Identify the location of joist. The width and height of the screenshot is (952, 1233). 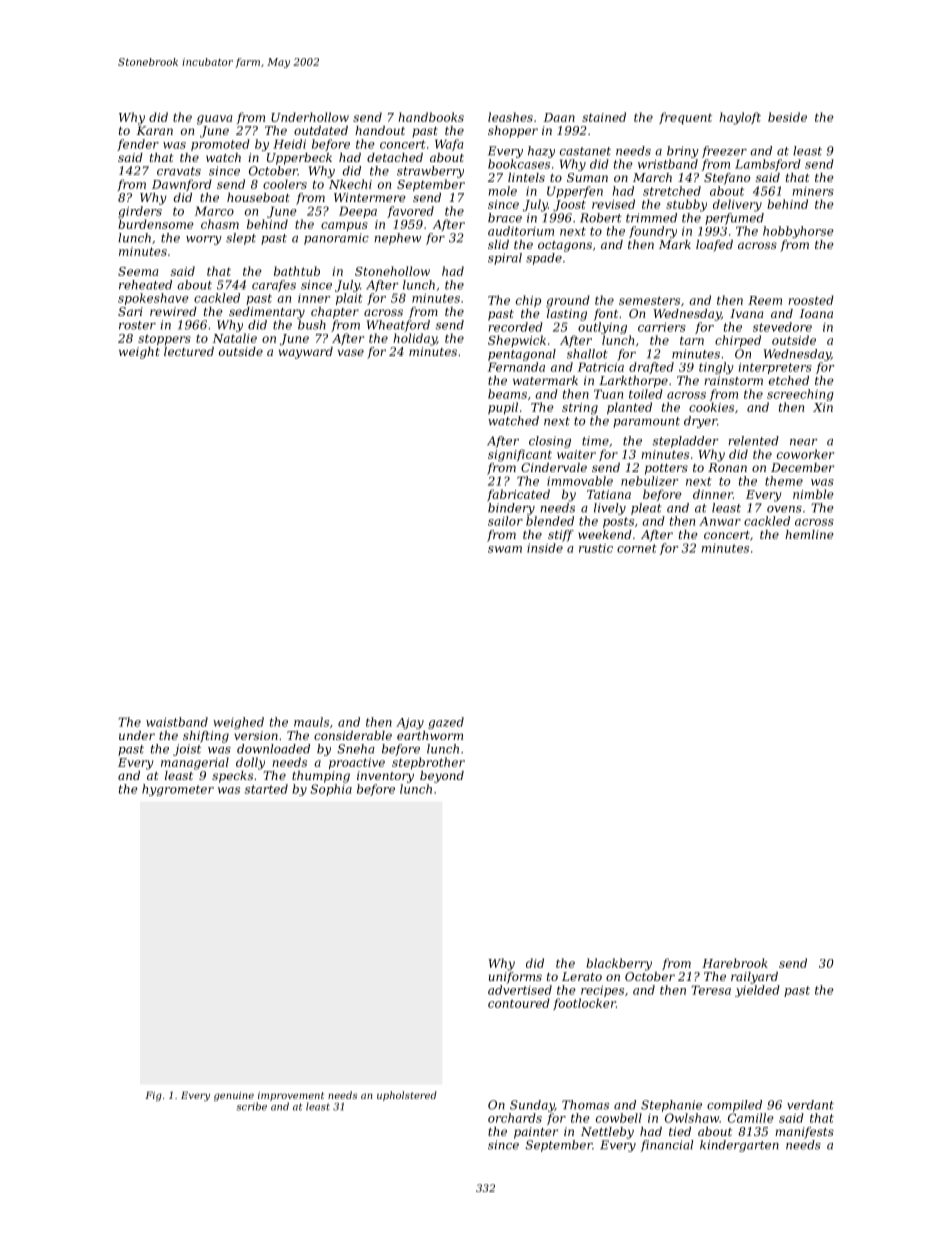
(187, 750).
